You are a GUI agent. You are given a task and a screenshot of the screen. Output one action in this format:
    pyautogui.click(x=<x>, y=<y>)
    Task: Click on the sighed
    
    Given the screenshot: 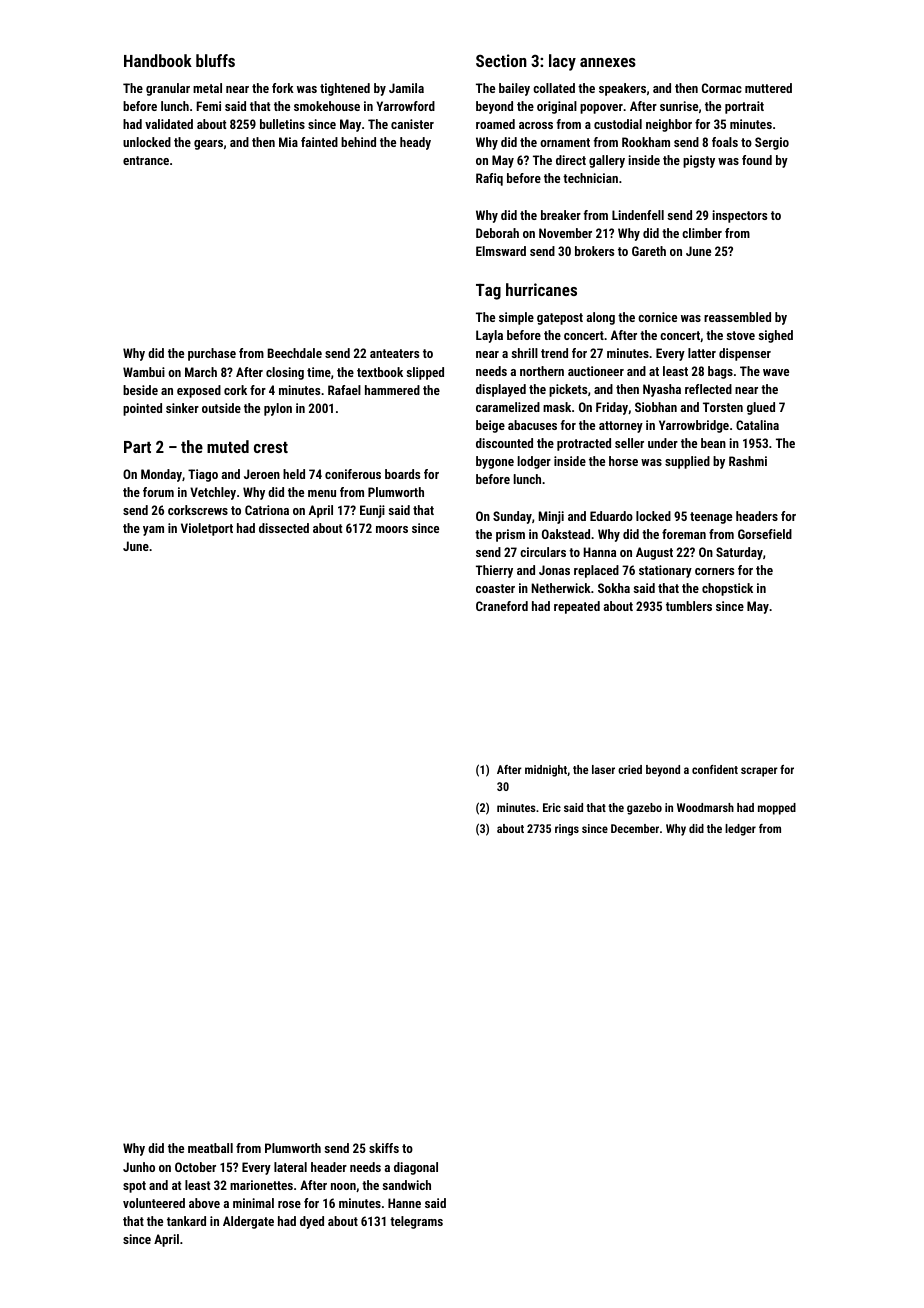 What is the action you would take?
    pyautogui.click(x=776, y=336)
